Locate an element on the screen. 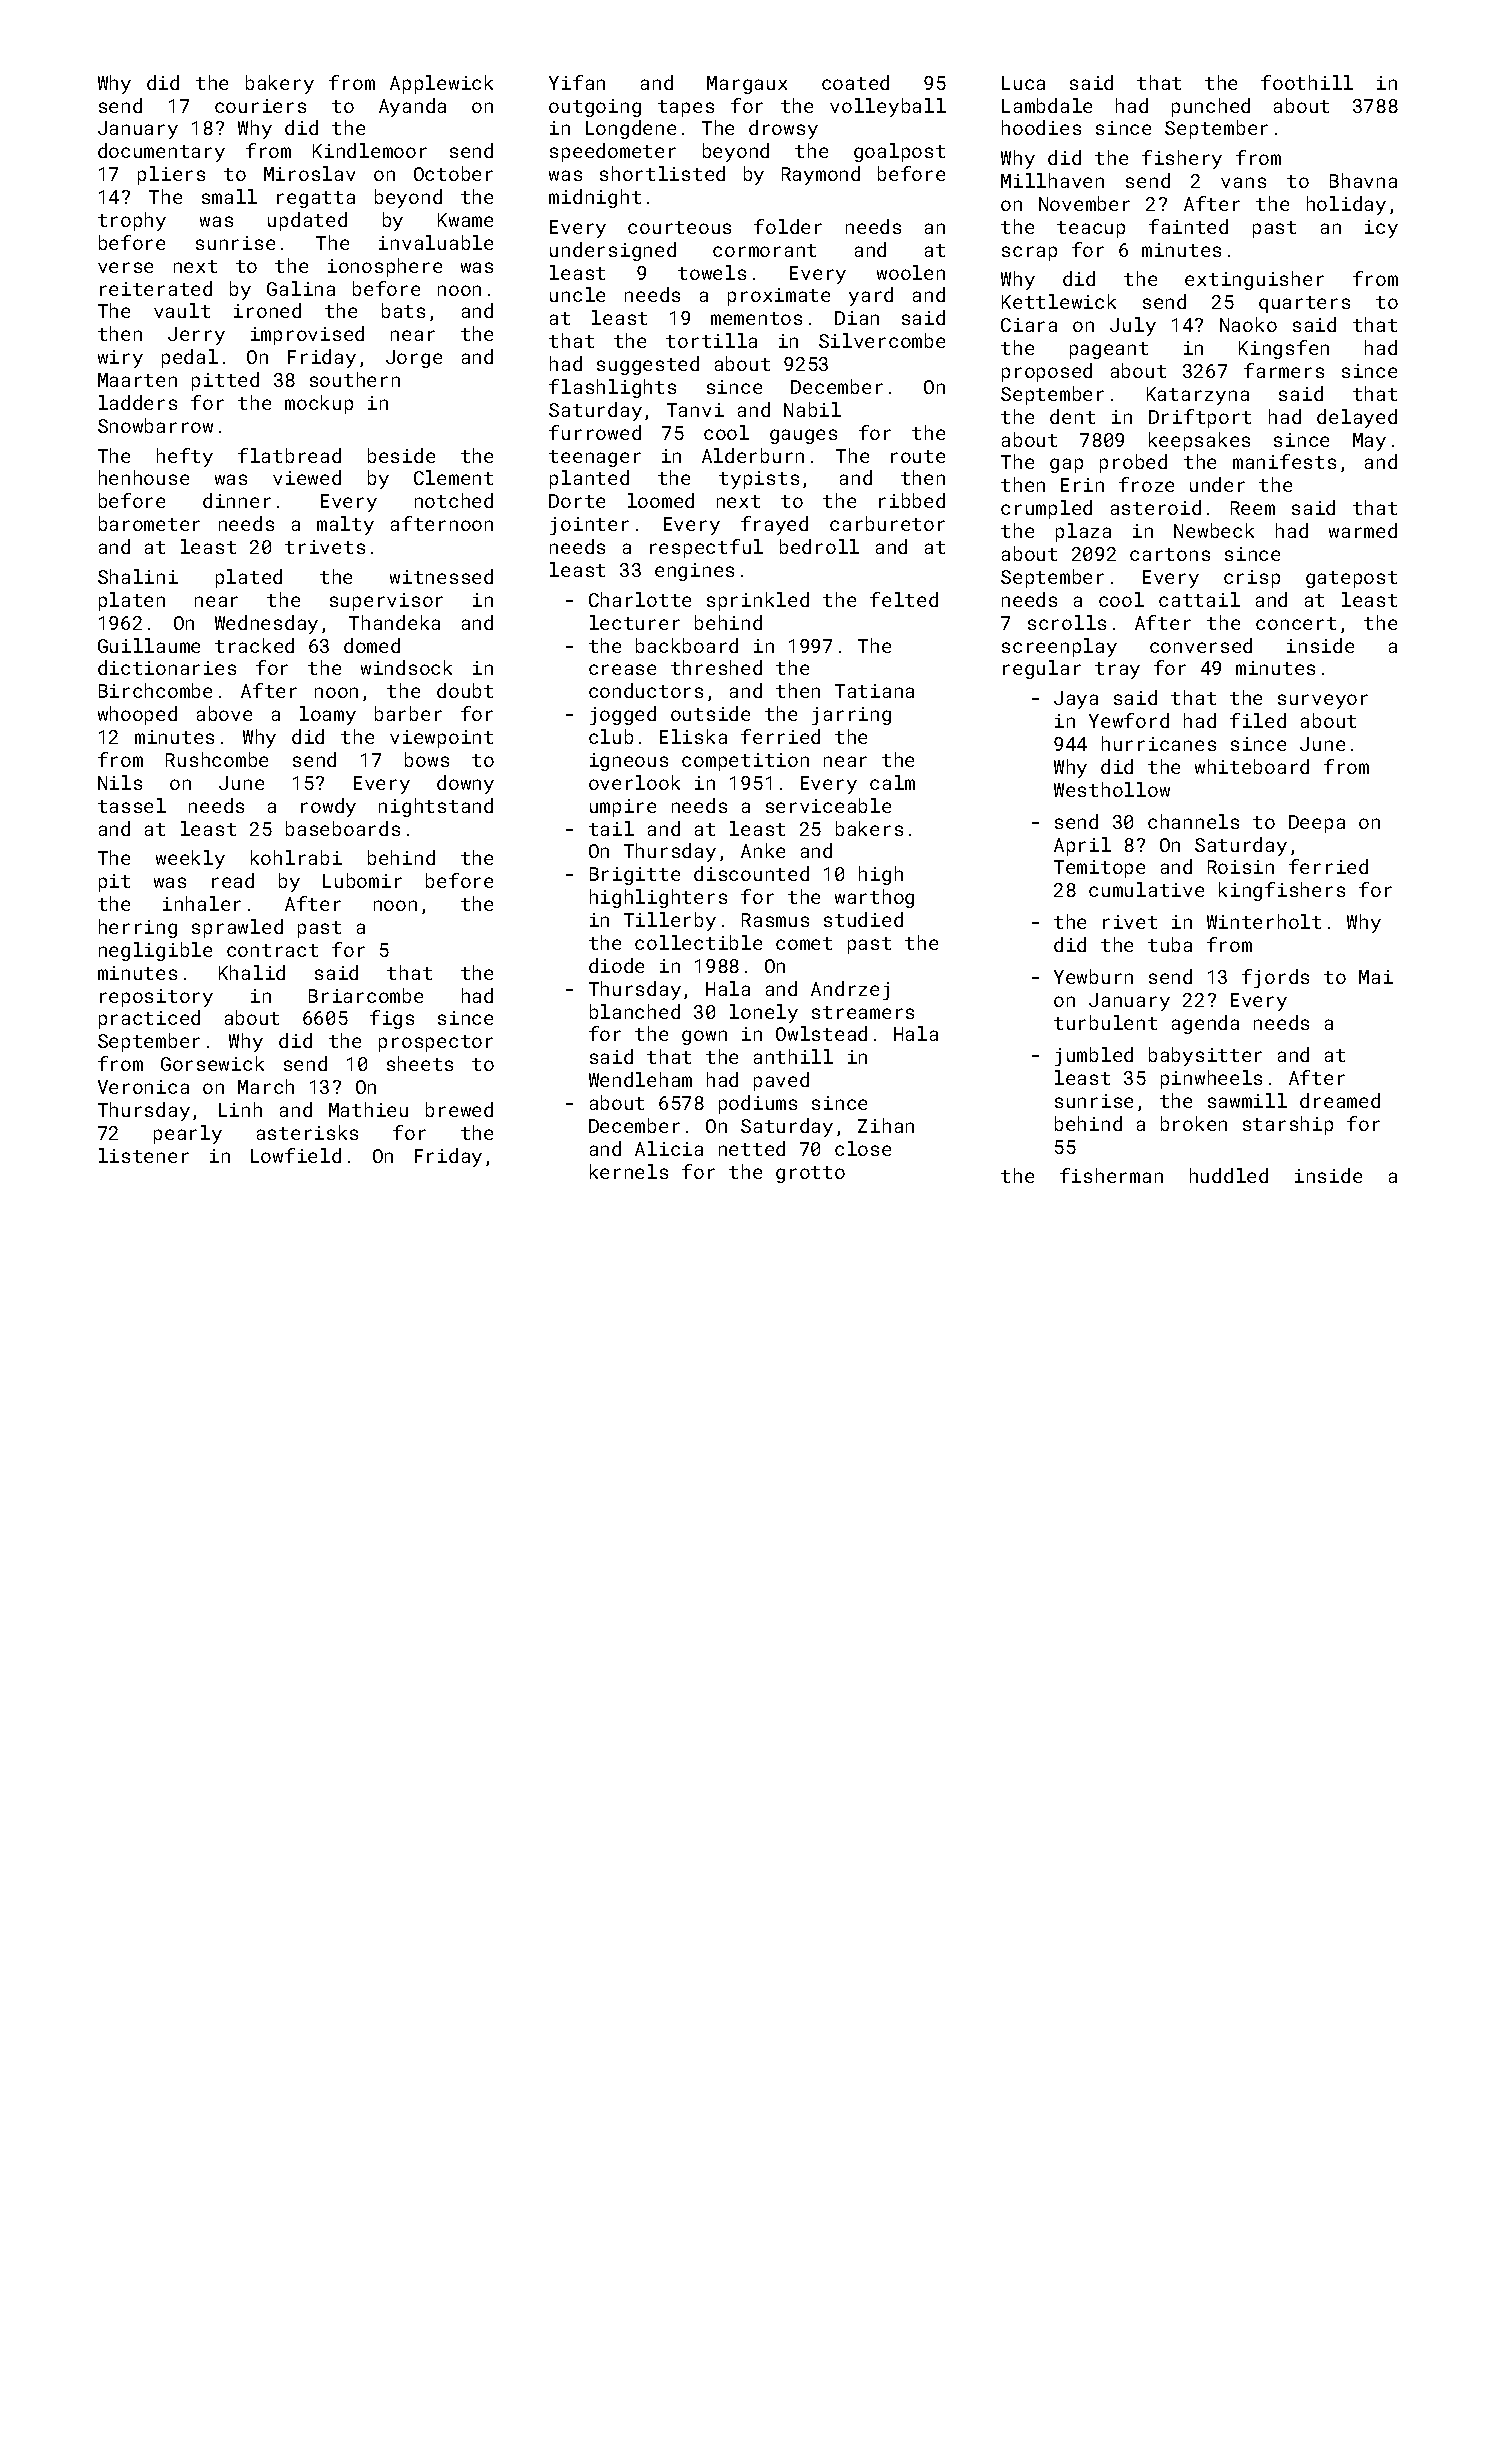 Image resolution: width=1496 pixels, height=2464 pixels. bakery is located at coordinates (280, 84).
